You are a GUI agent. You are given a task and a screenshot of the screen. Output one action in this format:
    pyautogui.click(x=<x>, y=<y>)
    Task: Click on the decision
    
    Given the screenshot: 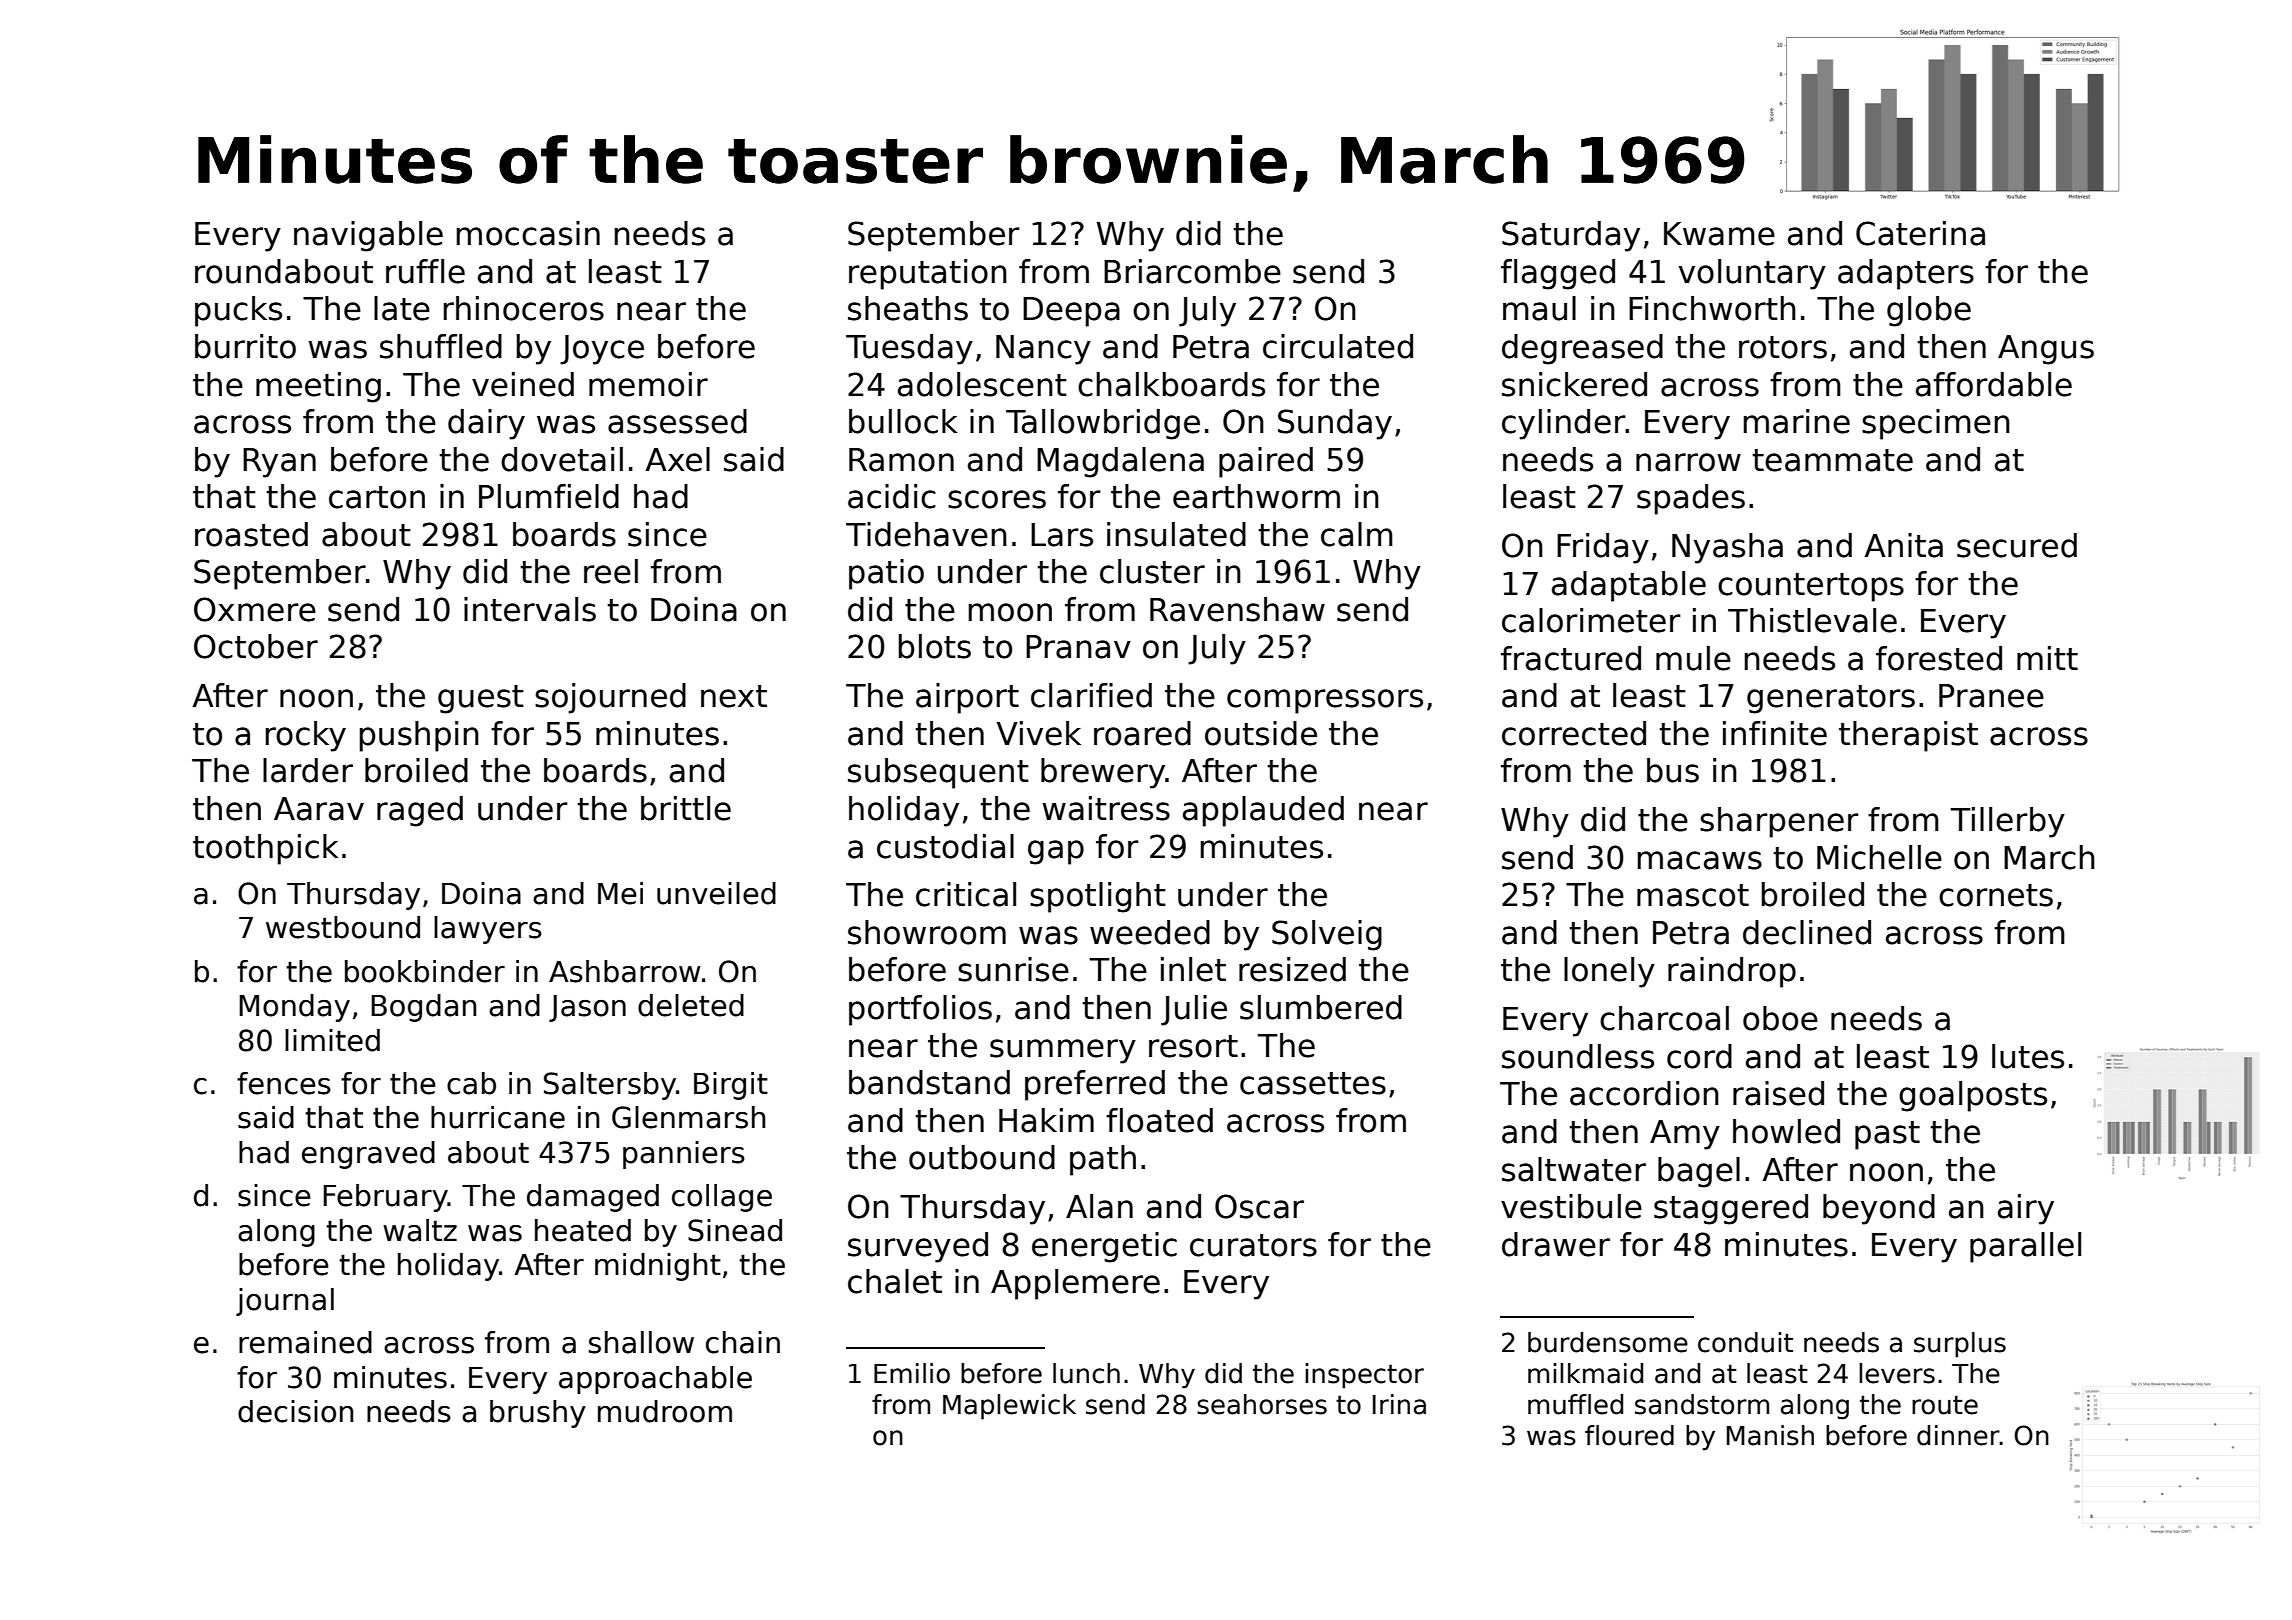 What is the action you would take?
    pyautogui.click(x=295, y=1411)
